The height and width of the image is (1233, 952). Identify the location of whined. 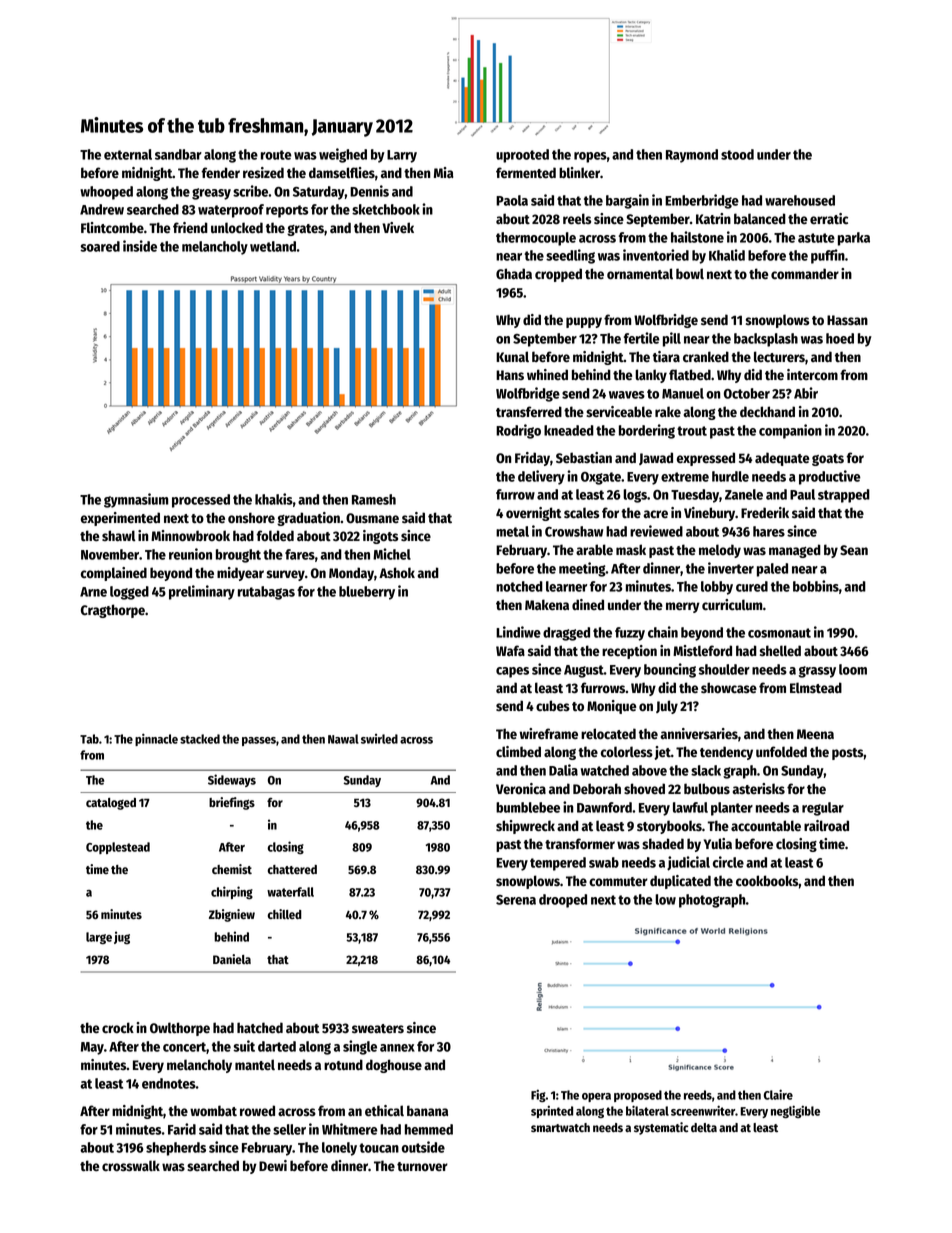
(547, 374).
